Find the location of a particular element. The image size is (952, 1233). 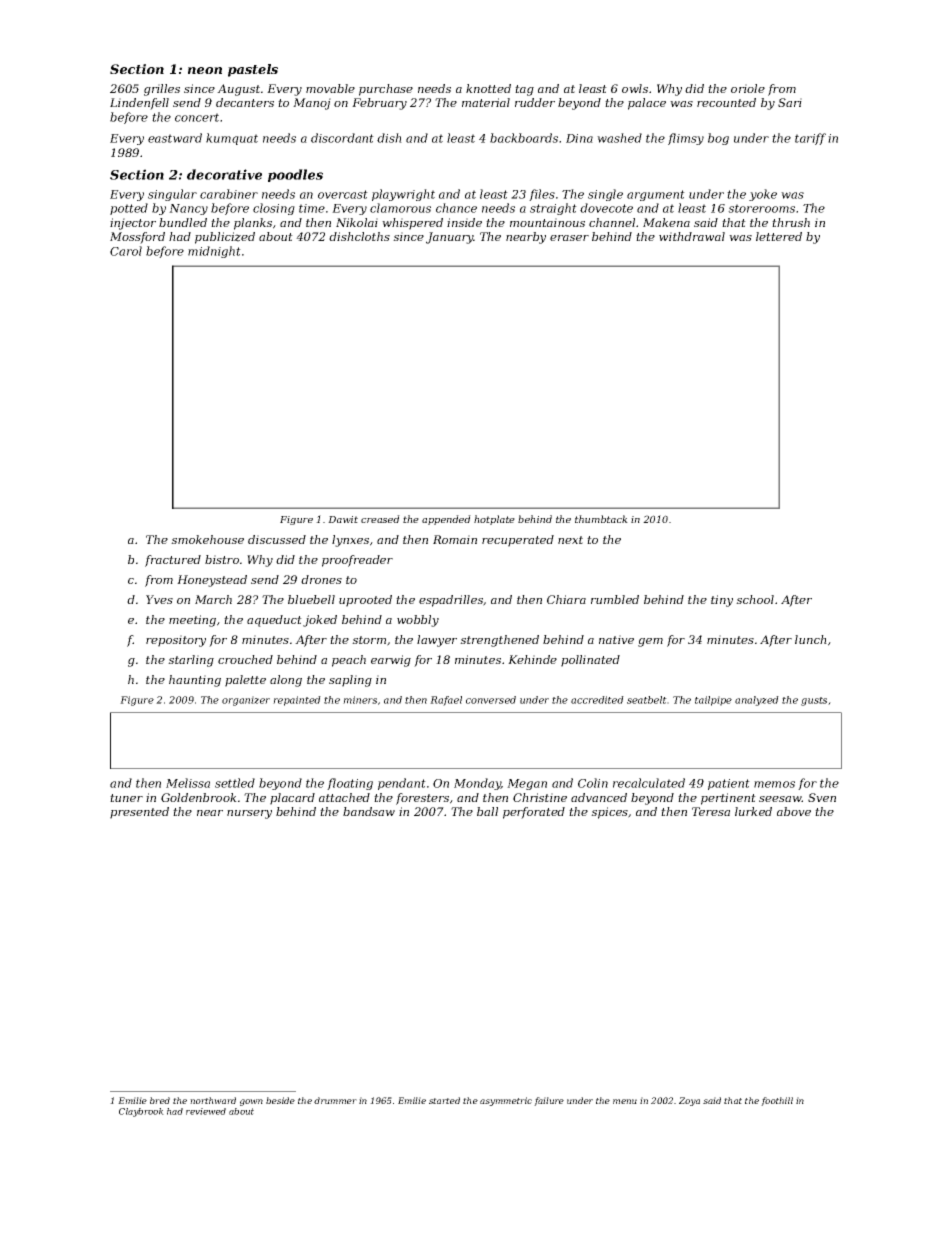

thumbtack is located at coordinates (601, 519).
